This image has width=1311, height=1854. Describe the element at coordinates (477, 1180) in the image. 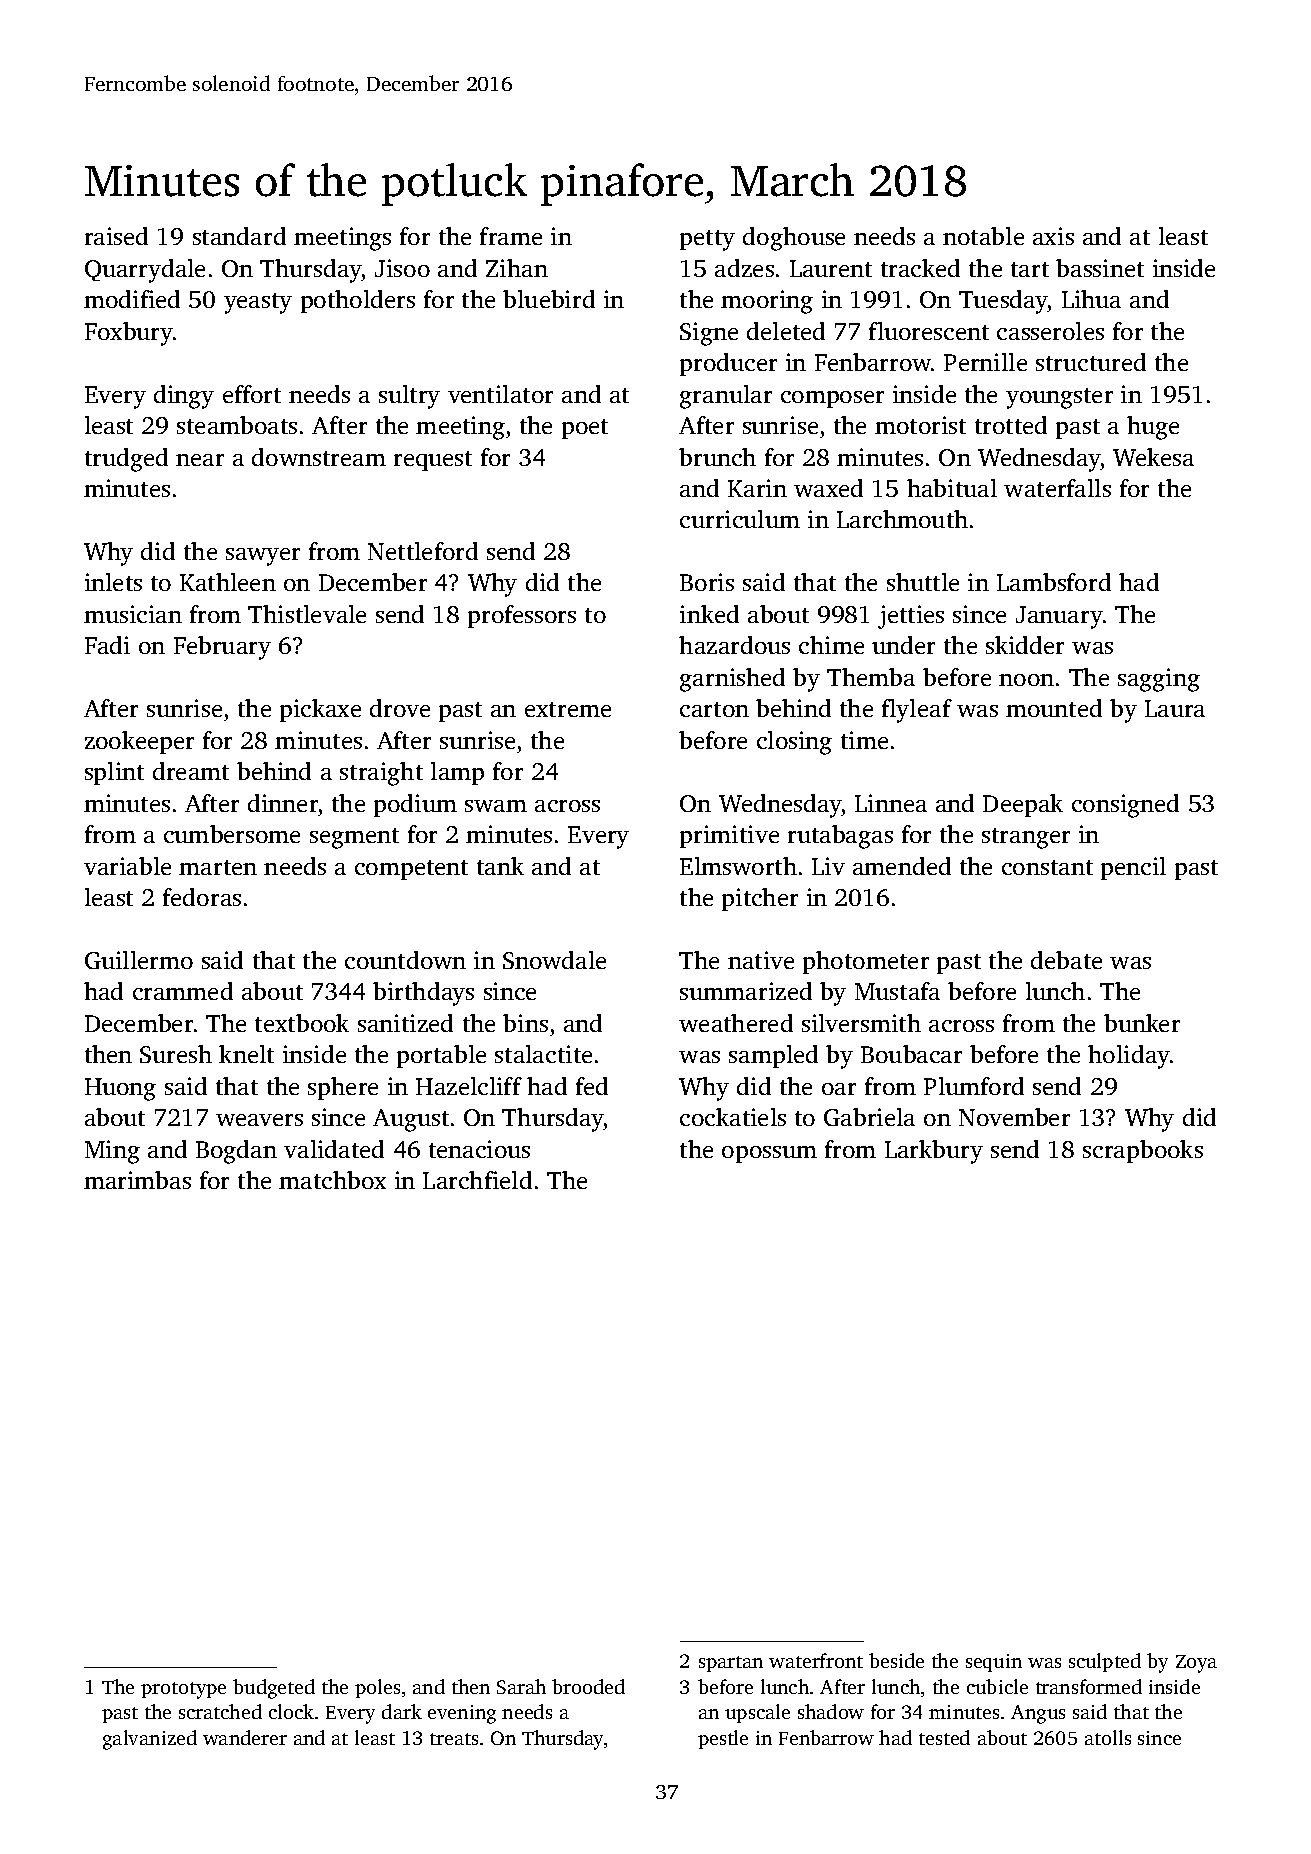

I see `Larchfield` at that location.
